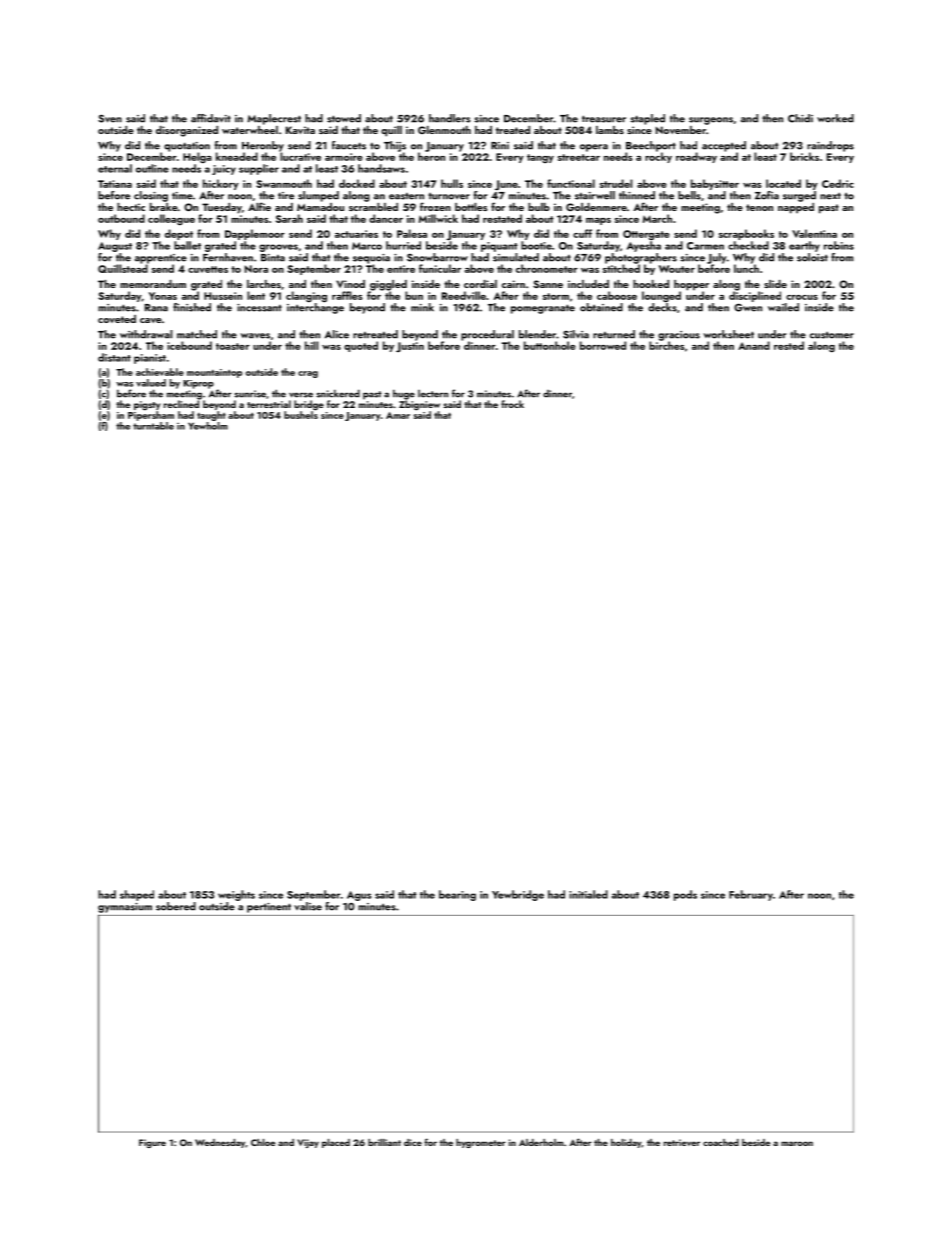 The image size is (952, 1233). Describe the element at coordinates (802, 297) in the page. I see `crocus` at that location.
